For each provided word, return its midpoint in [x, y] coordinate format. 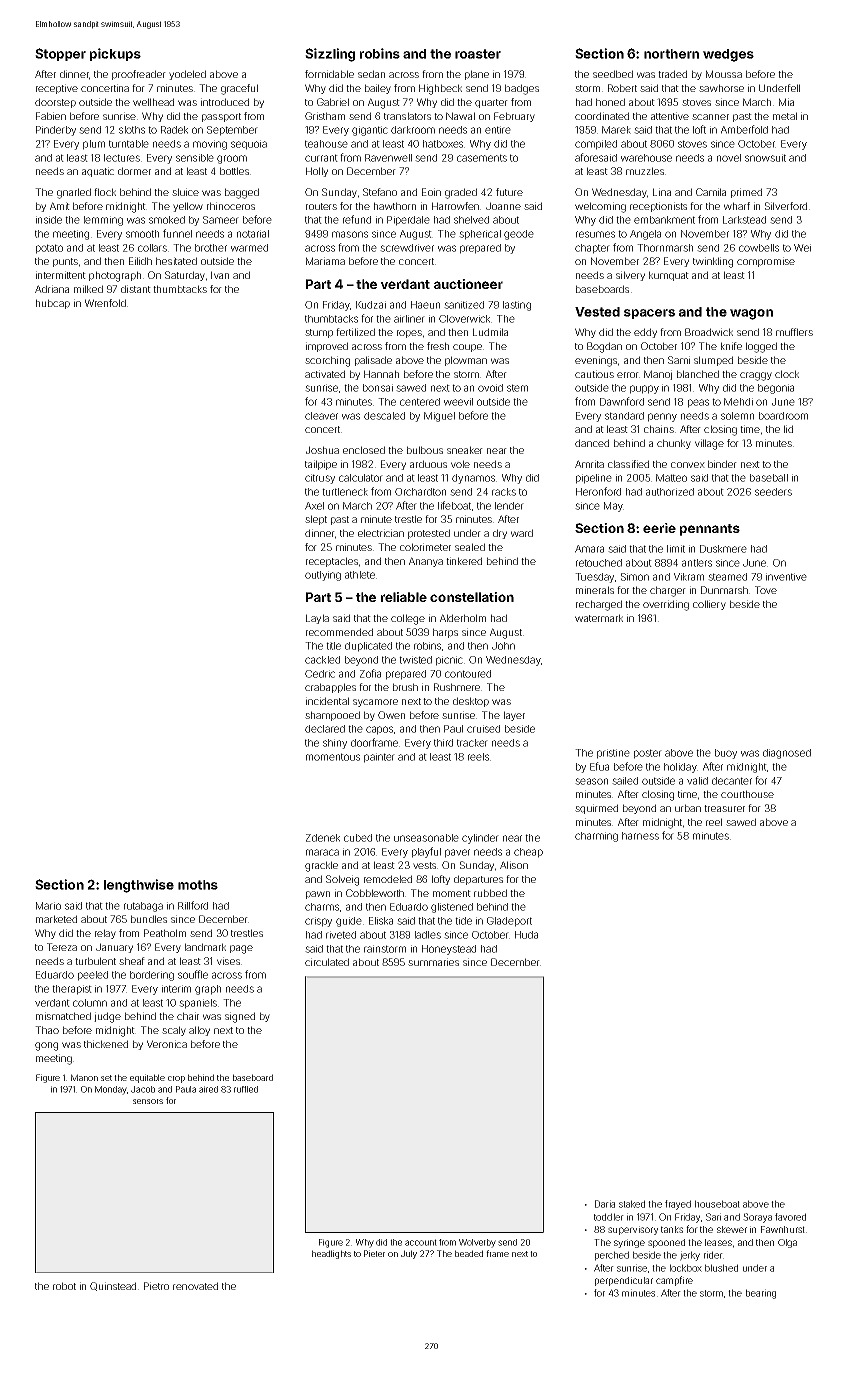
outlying [323, 576]
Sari [713, 1217]
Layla [317, 619]
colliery [709, 605]
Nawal [460, 116]
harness [640, 836]
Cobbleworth [375, 893]
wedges [728, 55]
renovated [195, 1286]
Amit [60, 206]
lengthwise [139, 886]
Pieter [374, 1253]
